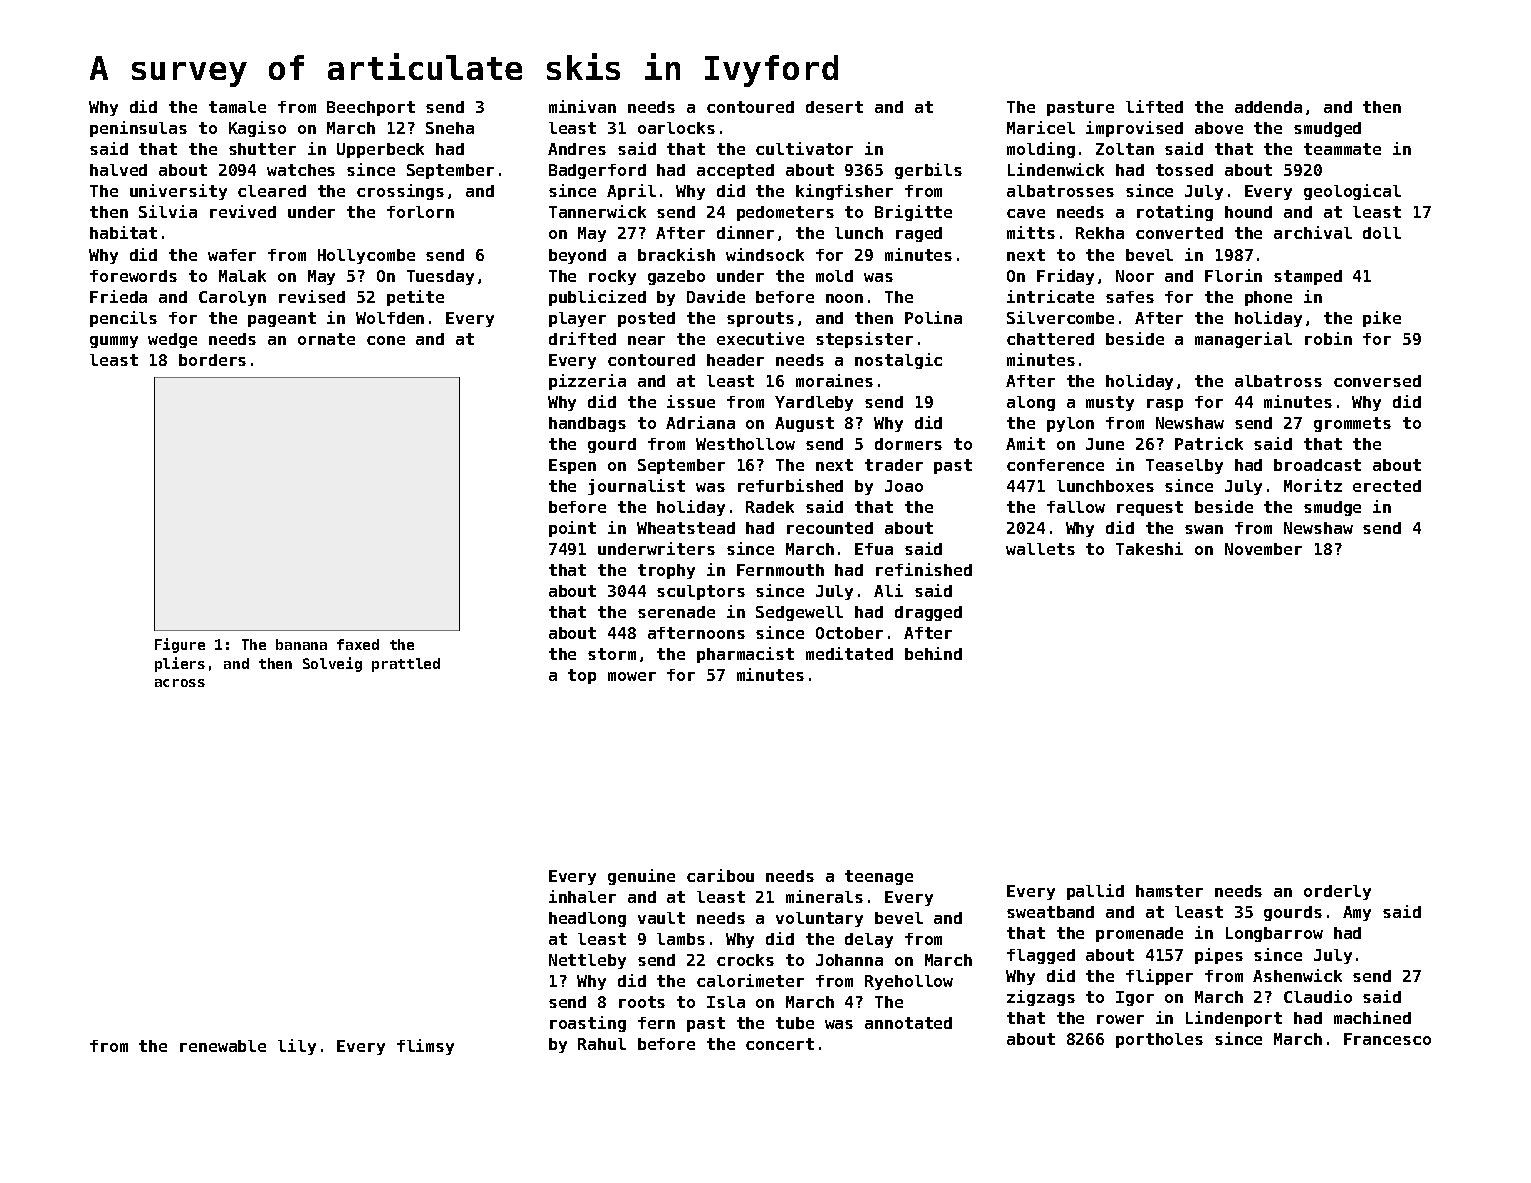 The height and width of the screenshot is (1183, 1531). Describe the element at coordinates (666, 571) in the screenshot. I see `trophy` at that location.
